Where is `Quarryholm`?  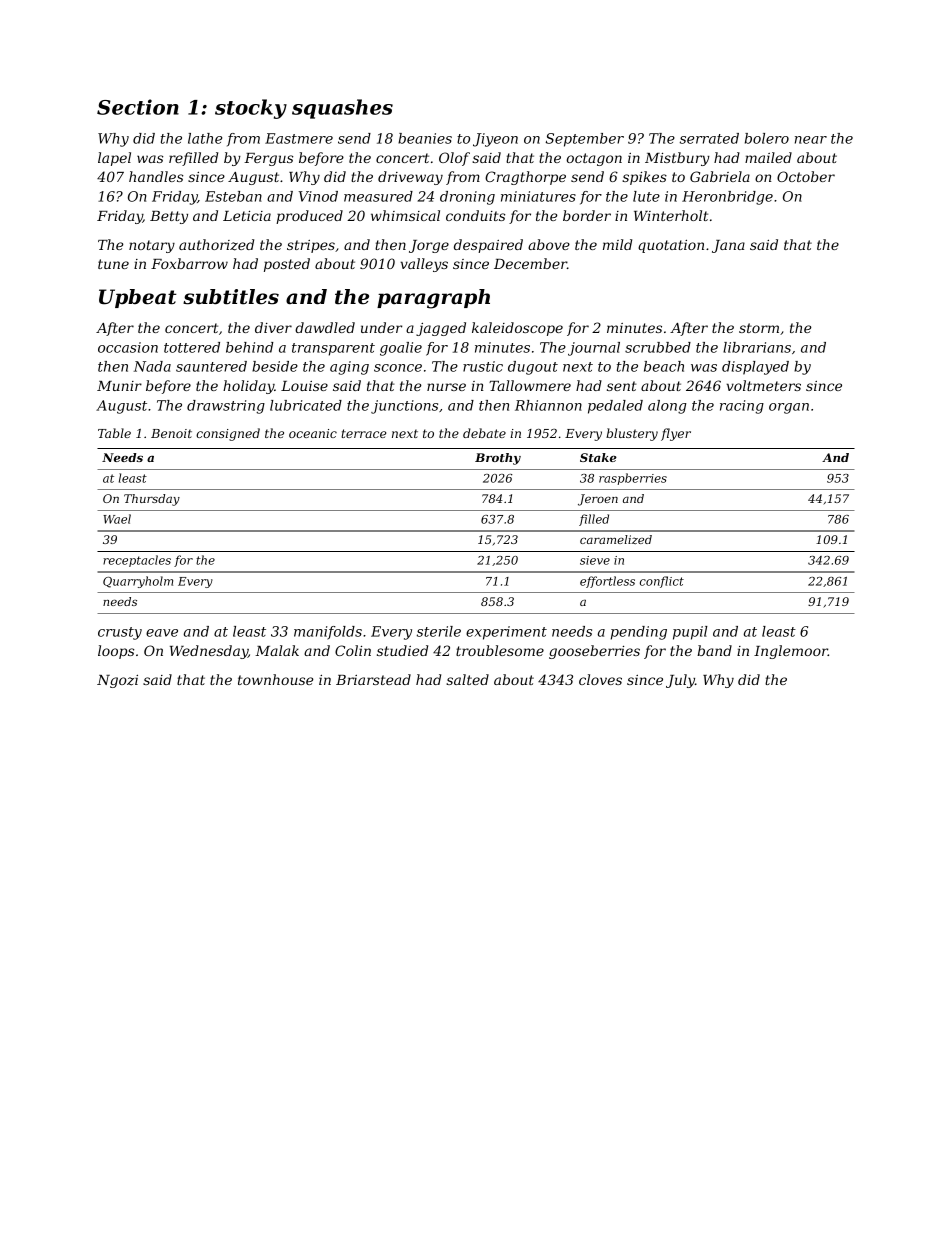
Quarryholm is located at coordinates (138, 582).
